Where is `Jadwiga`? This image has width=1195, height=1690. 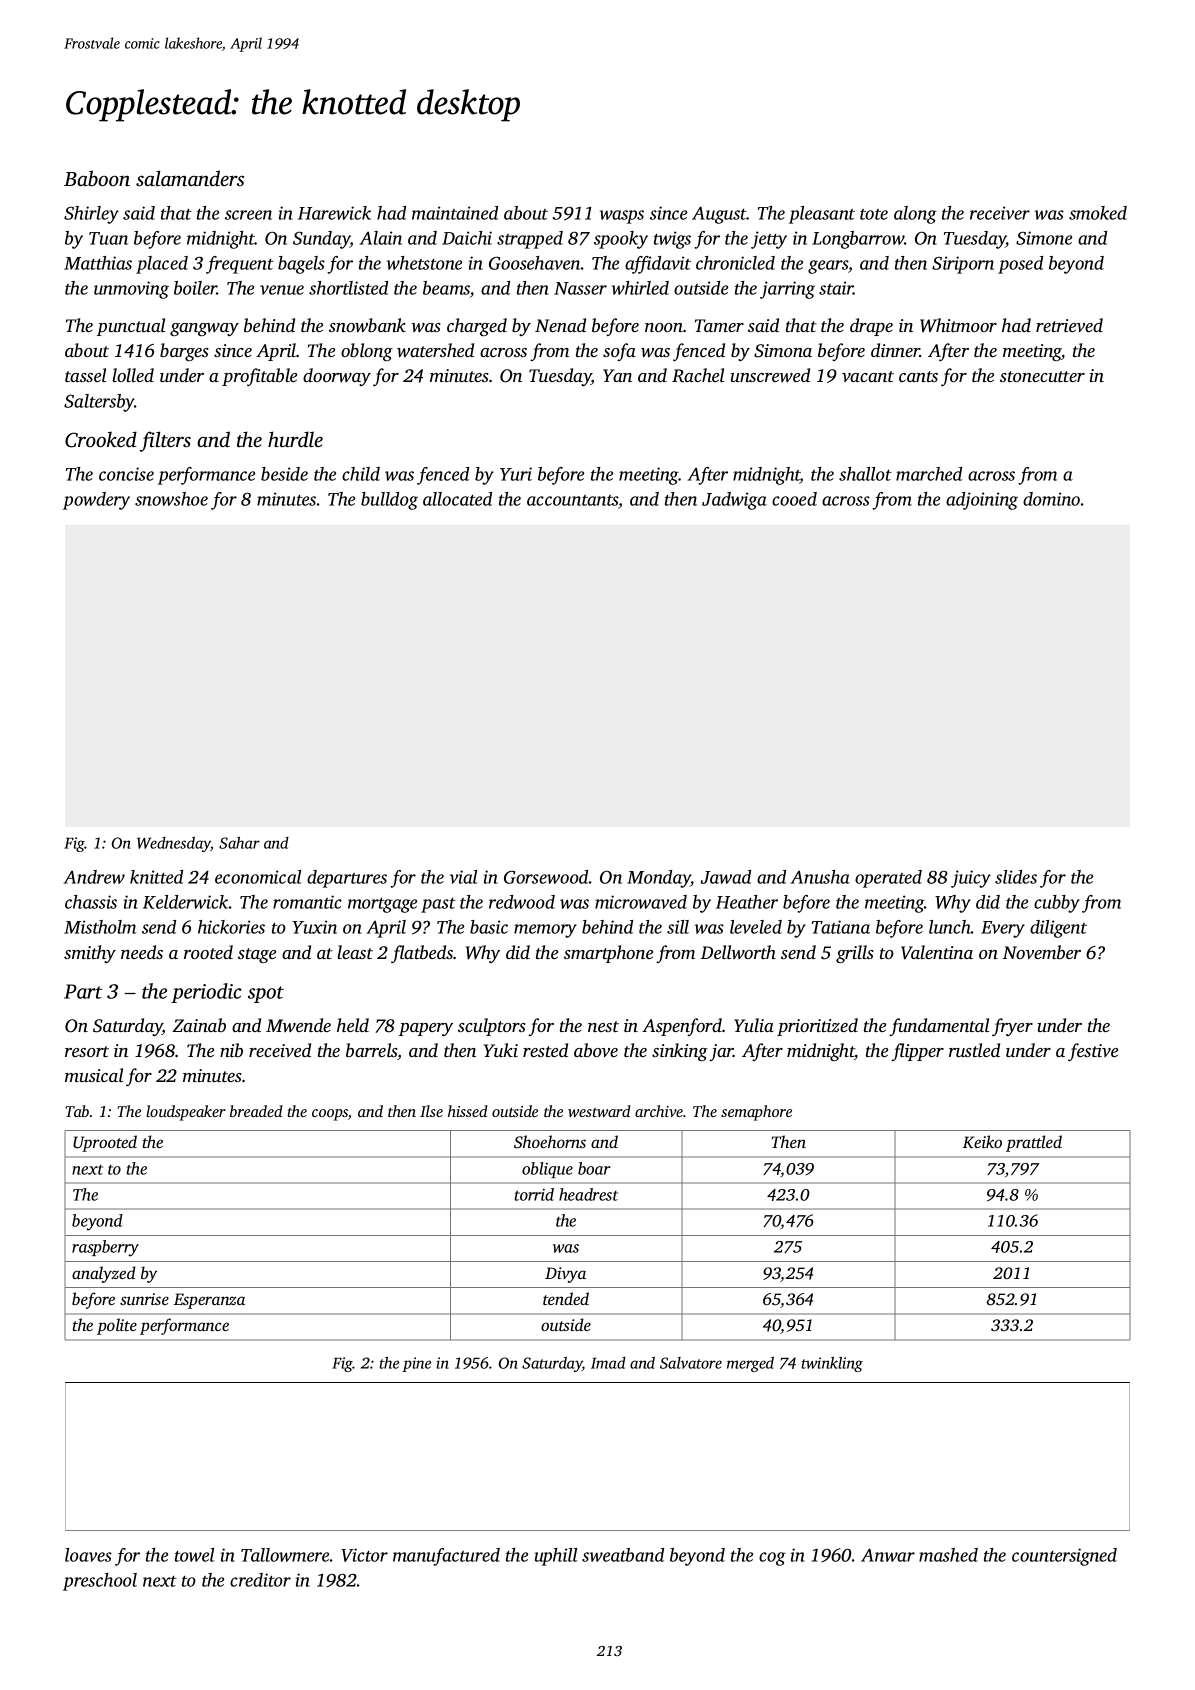 Jadwiga is located at coordinates (734, 501).
